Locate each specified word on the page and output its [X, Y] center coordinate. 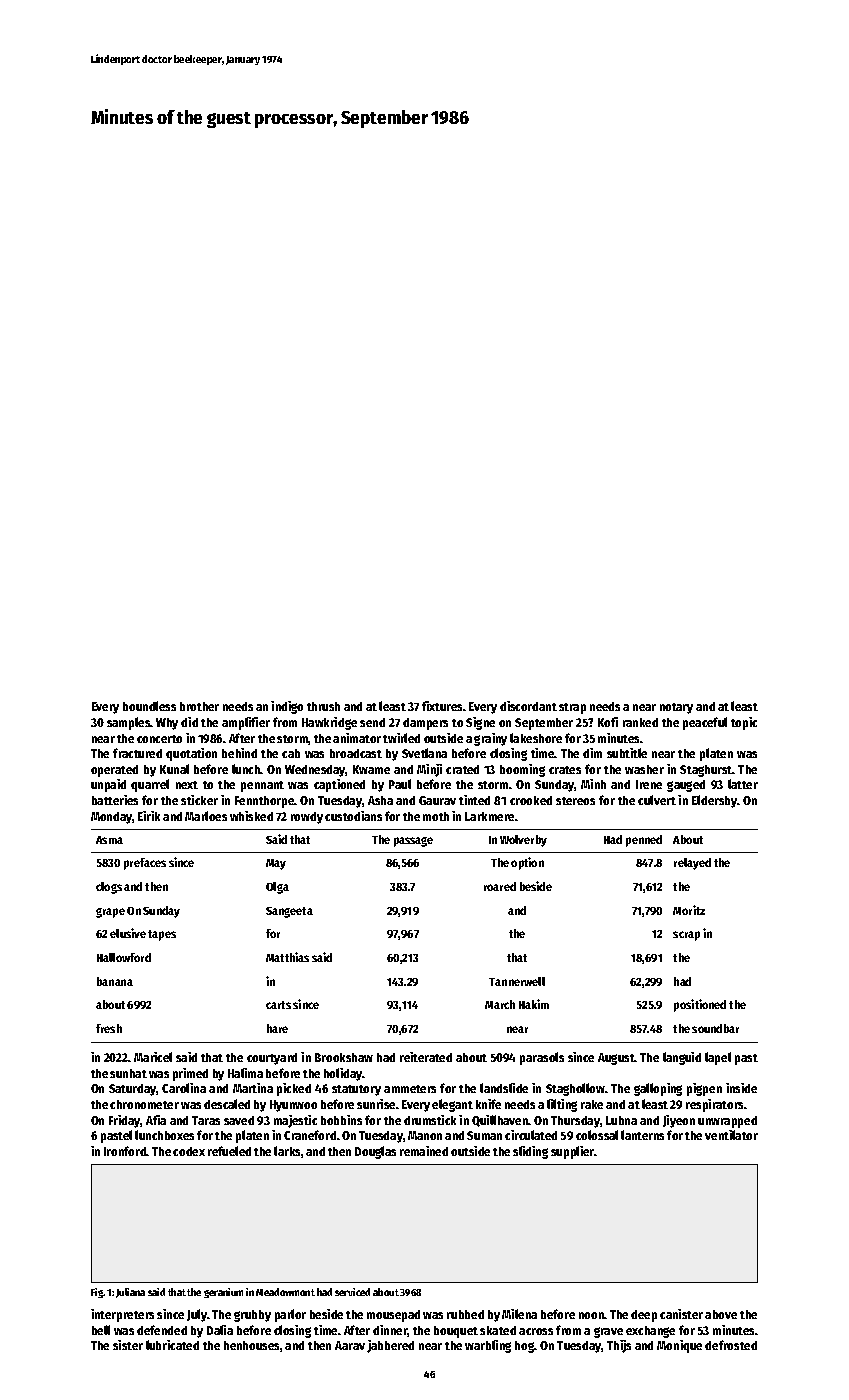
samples [129, 723]
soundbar [715, 1028]
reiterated [426, 1057]
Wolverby [523, 841]
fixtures [442, 706]
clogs [109, 888]
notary [676, 708]
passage [413, 842]
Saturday [133, 1090]
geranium [223, 1293]
